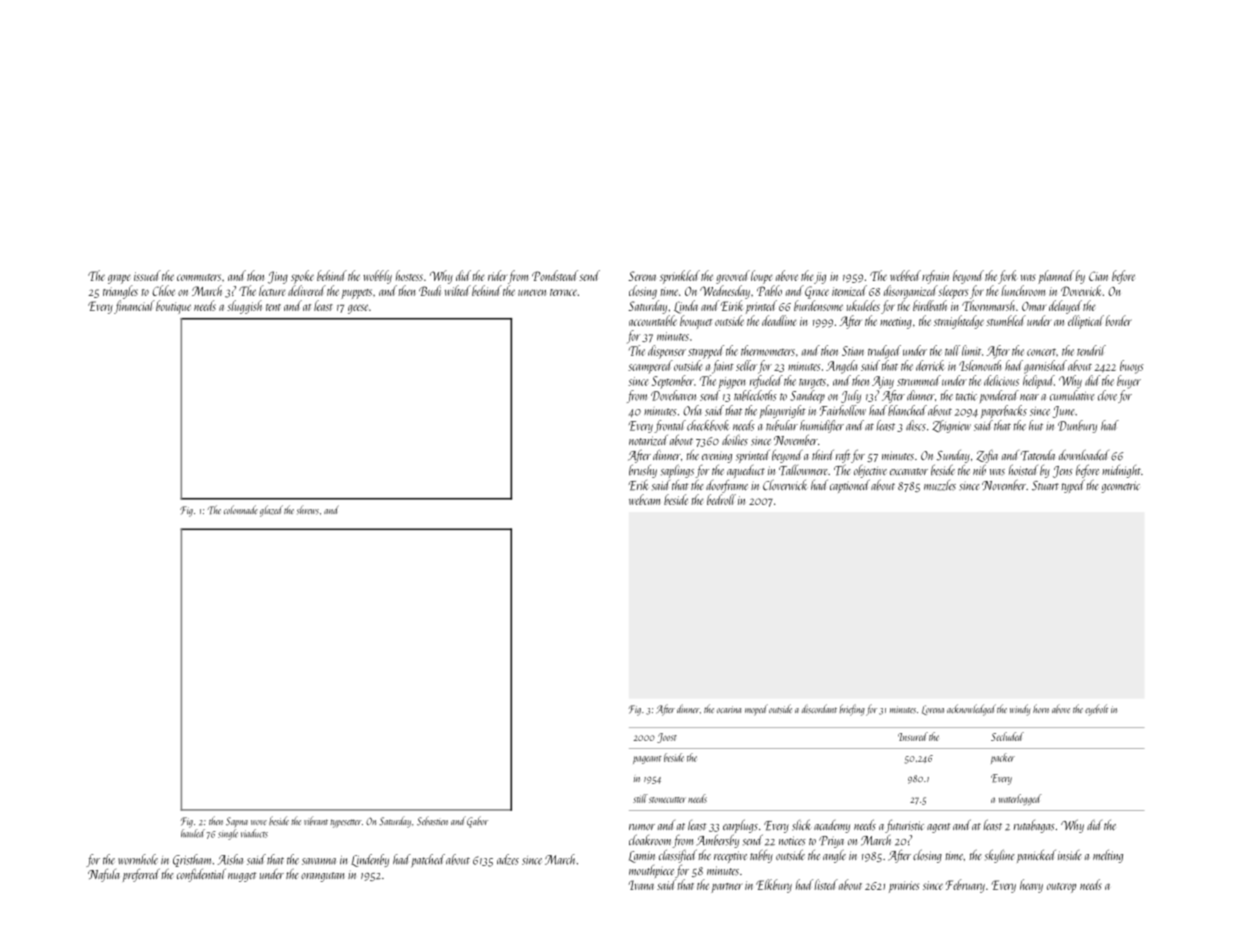 Image resolution: width=1233 pixels, height=952 pixels. What do you see at coordinates (241, 509) in the screenshot?
I see `colonnade` at bounding box center [241, 509].
